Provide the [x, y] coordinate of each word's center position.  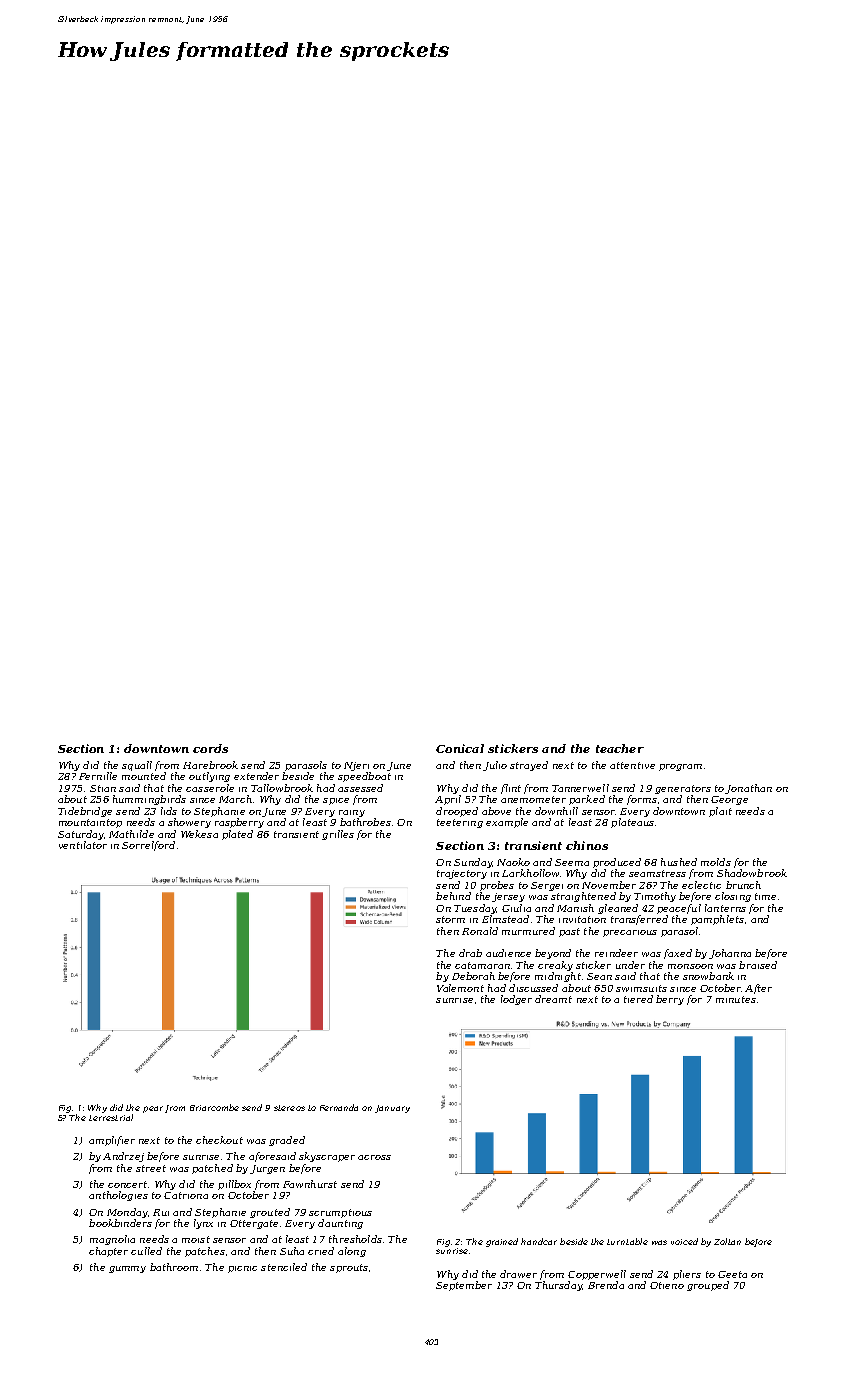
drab [470, 953]
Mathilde [131, 834]
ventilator [83, 845]
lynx [203, 1224]
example [507, 823]
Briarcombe [214, 1107]
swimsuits [641, 988]
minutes [736, 999]
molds [716, 862]
